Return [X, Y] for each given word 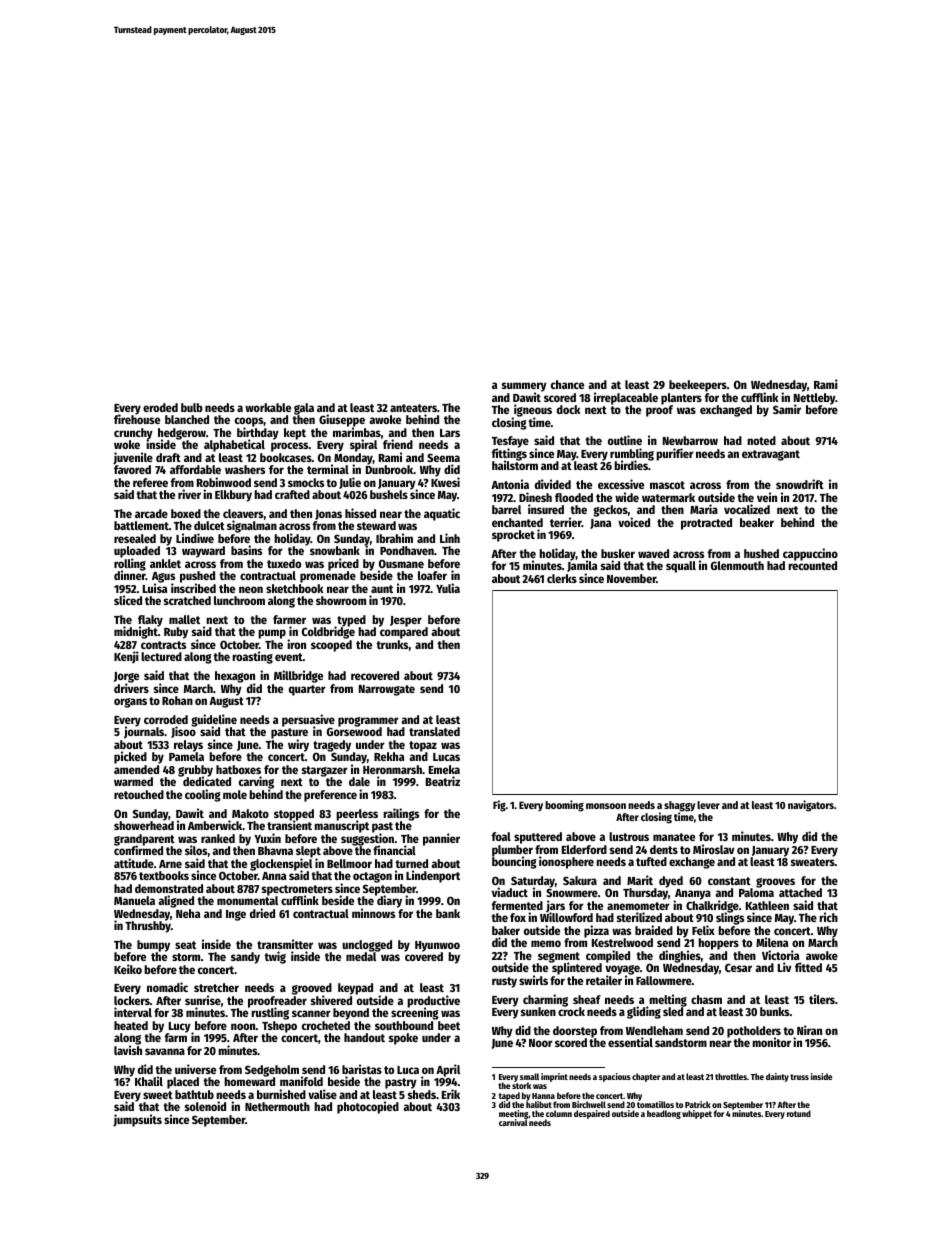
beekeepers [698, 386]
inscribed [193, 588]
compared [404, 633]
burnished [281, 1094]
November [631, 578]
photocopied [368, 1107]
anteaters [413, 408]
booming [564, 806]
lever [708, 805]
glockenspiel [281, 864]
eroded [160, 407]
